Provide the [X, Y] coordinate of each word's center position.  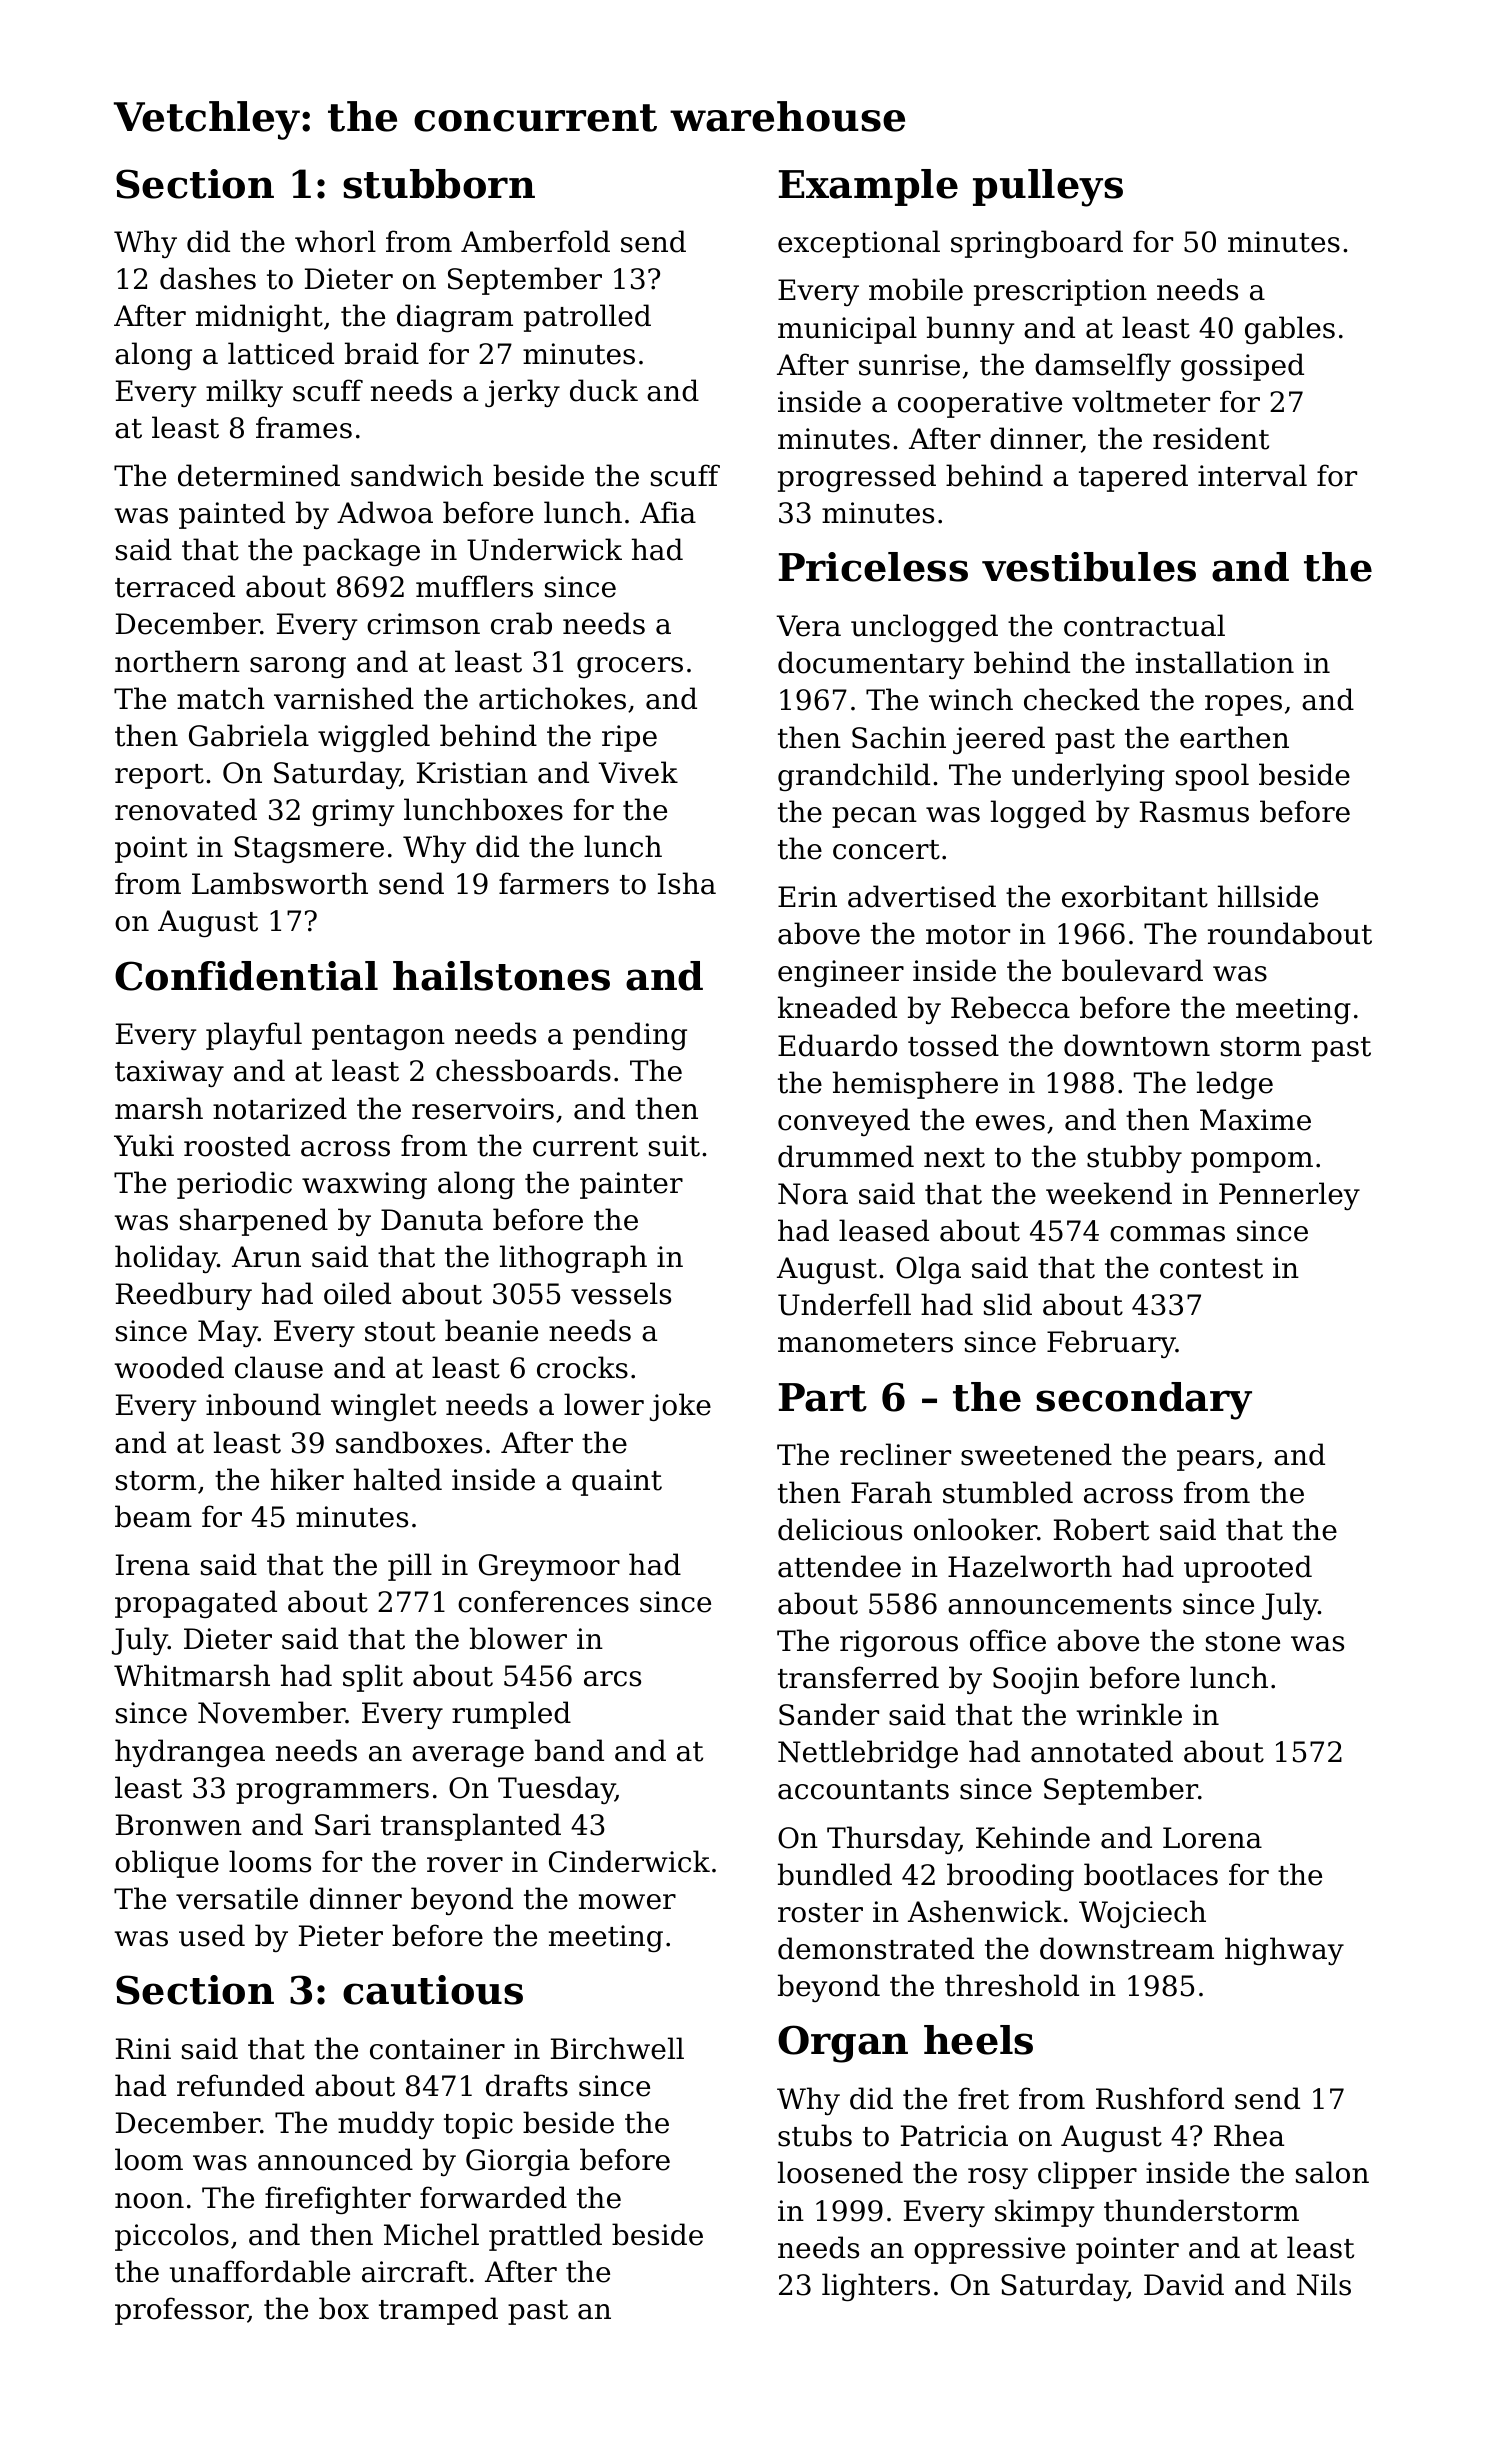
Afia [668, 512]
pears [1215, 1460]
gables [1290, 330]
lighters [876, 2287]
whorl [335, 241]
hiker [307, 1479]
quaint [617, 1482]
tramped [438, 2311]
